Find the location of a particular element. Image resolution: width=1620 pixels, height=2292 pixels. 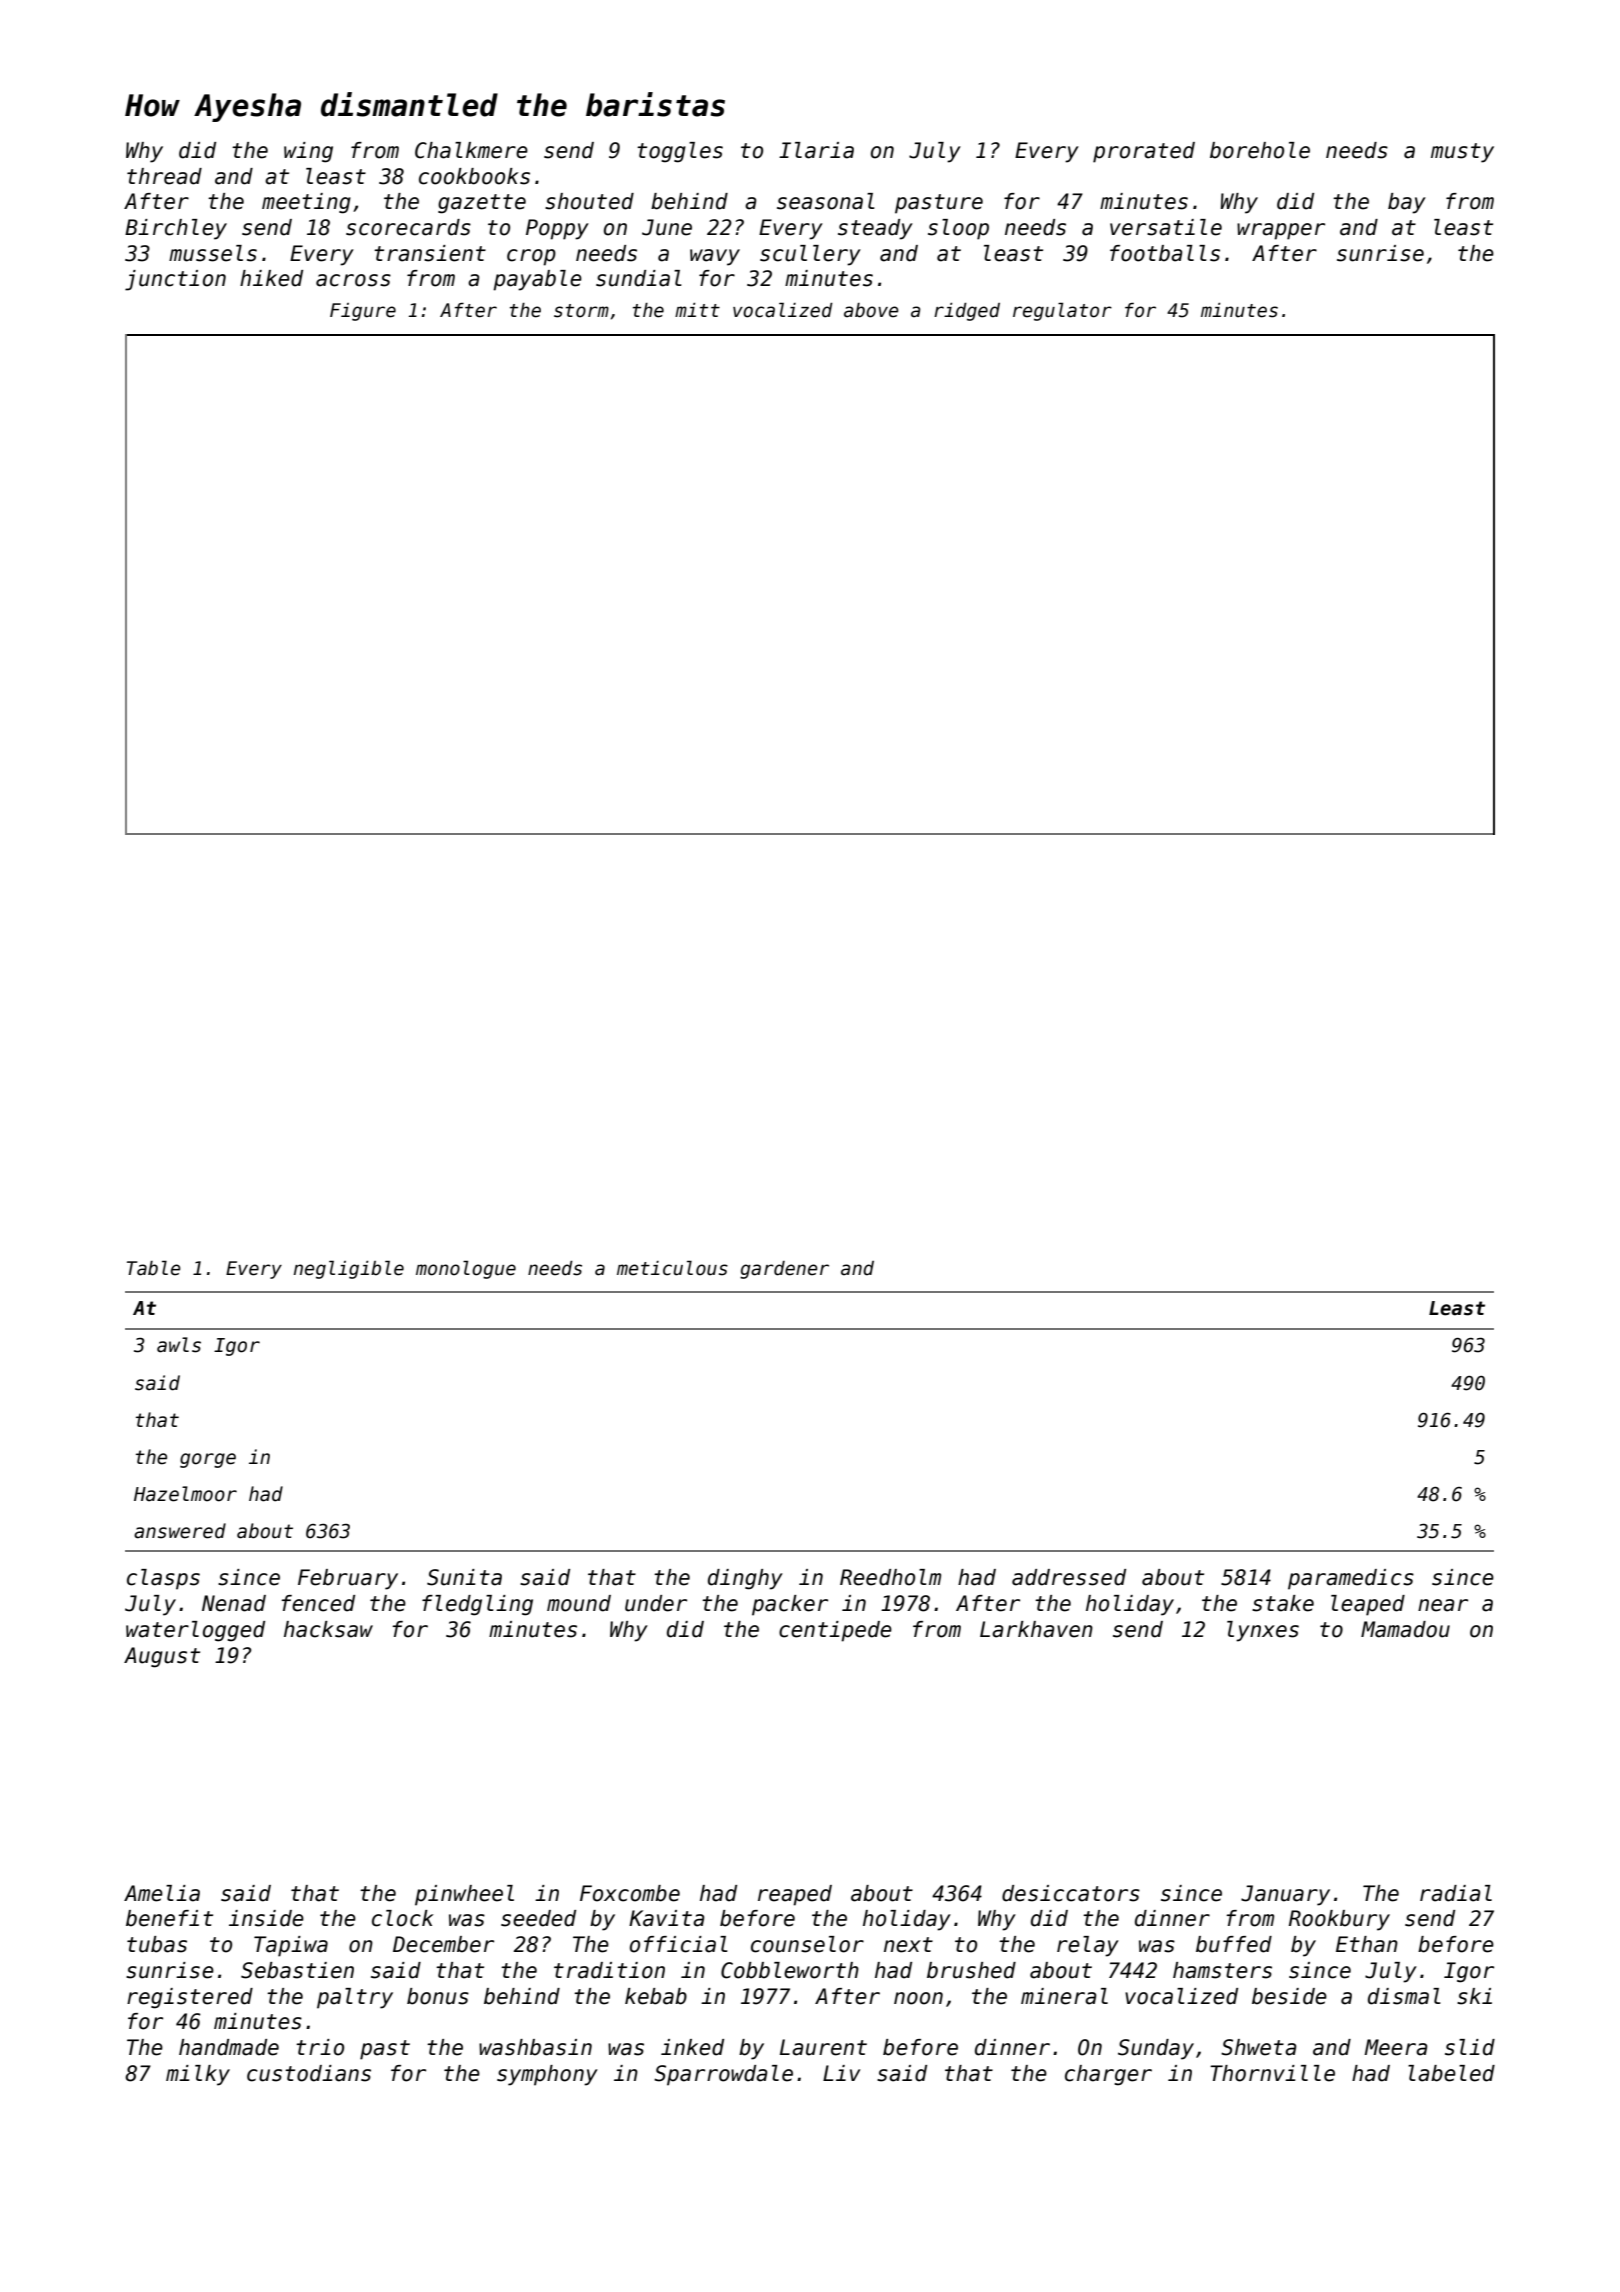

gardener is located at coordinates (784, 1270).
